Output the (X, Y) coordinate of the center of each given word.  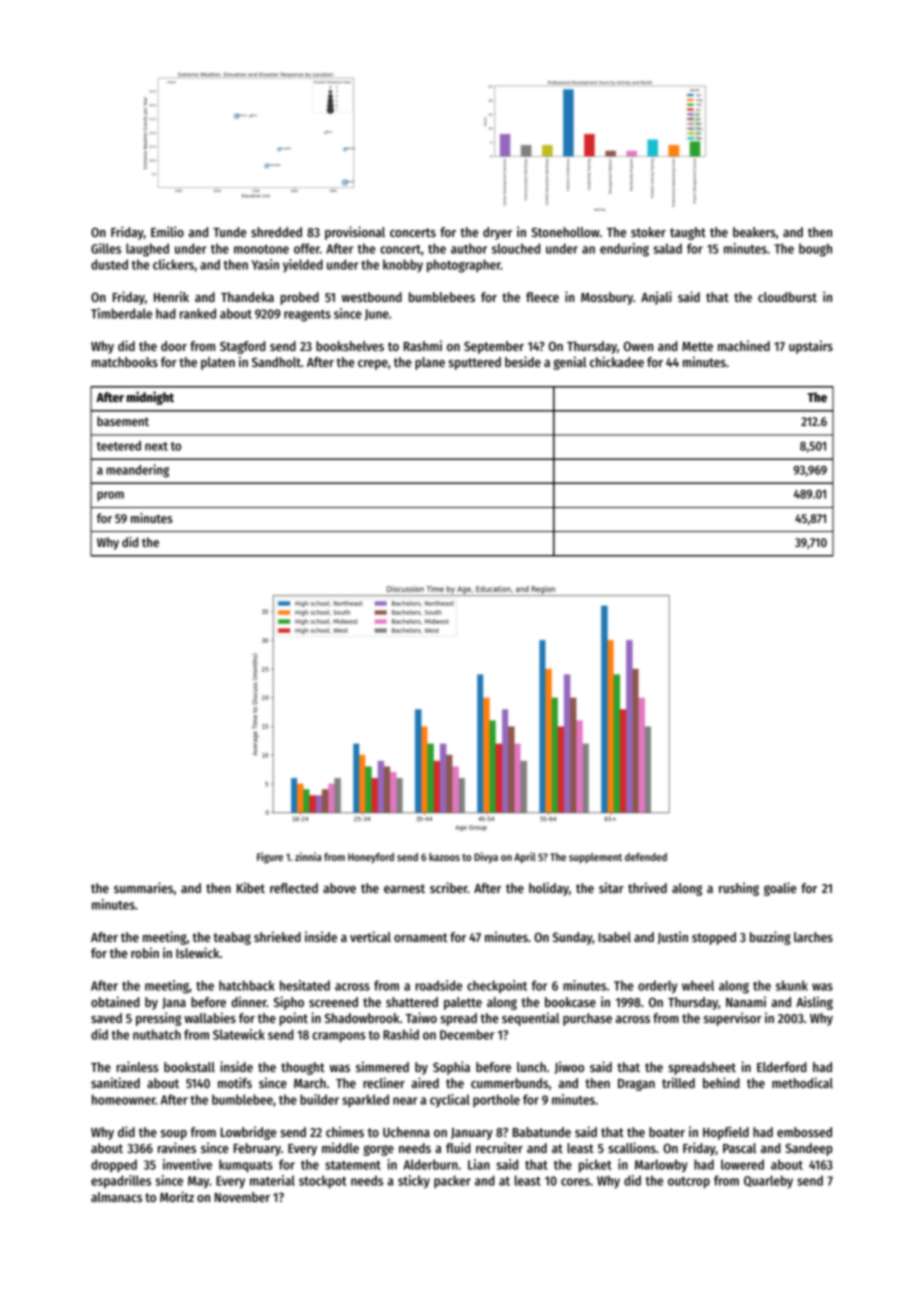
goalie (780, 889)
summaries (143, 887)
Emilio (167, 231)
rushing (739, 889)
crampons (338, 1037)
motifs (235, 1082)
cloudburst (787, 297)
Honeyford (371, 858)
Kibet (251, 887)
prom (110, 496)
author (469, 248)
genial (569, 363)
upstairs (811, 347)
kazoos (444, 857)
